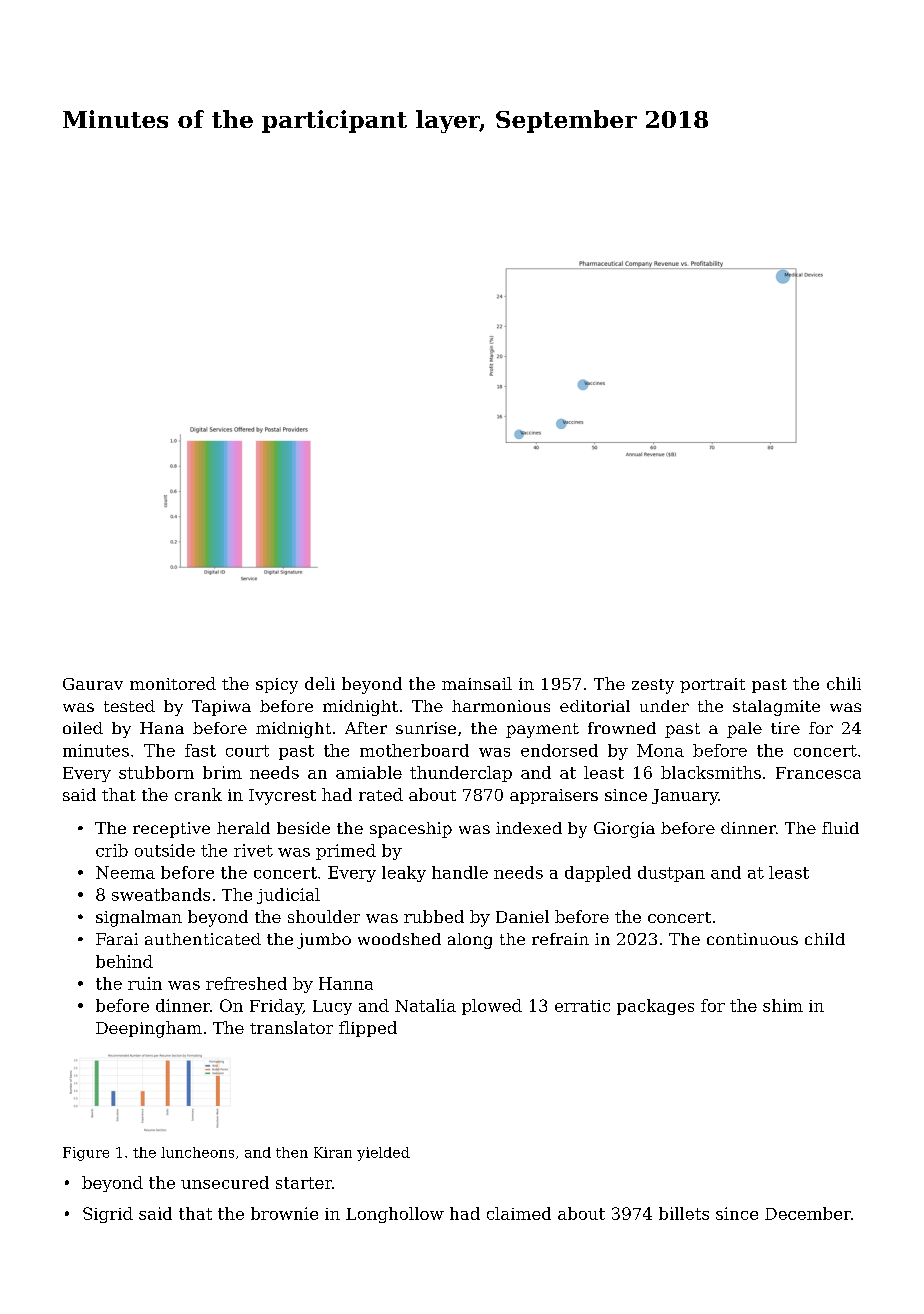 This document has width=924, height=1314. What do you see at coordinates (291, 1027) in the document?
I see `translator` at bounding box center [291, 1027].
